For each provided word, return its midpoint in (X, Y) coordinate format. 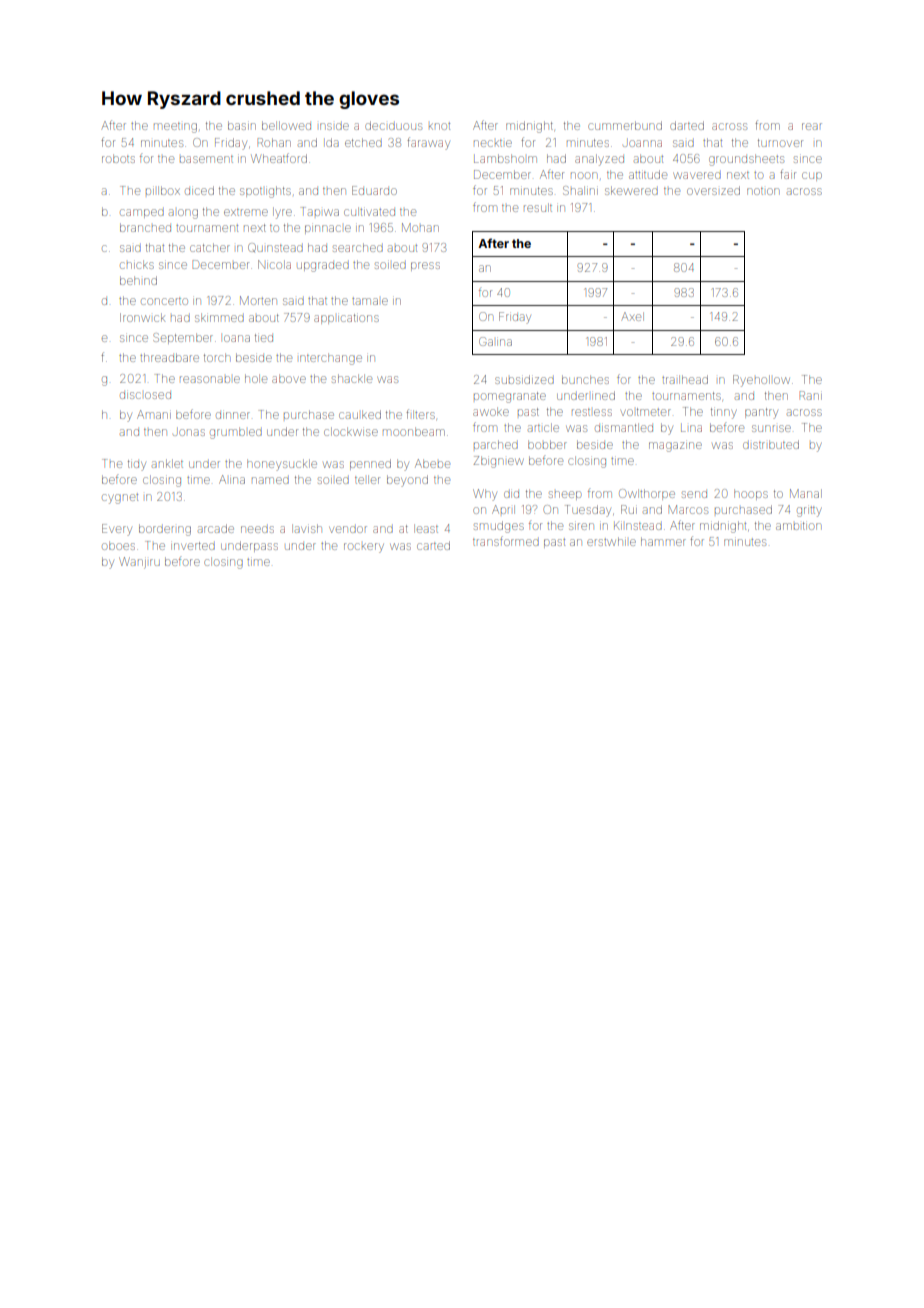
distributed (771, 444)
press (425, 266)
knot (439, 126)
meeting (175, 128)
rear (812, 126)
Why (485, 495)
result (538, 207)
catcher (210, 247)
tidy (137, 465)
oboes (118, 545)
